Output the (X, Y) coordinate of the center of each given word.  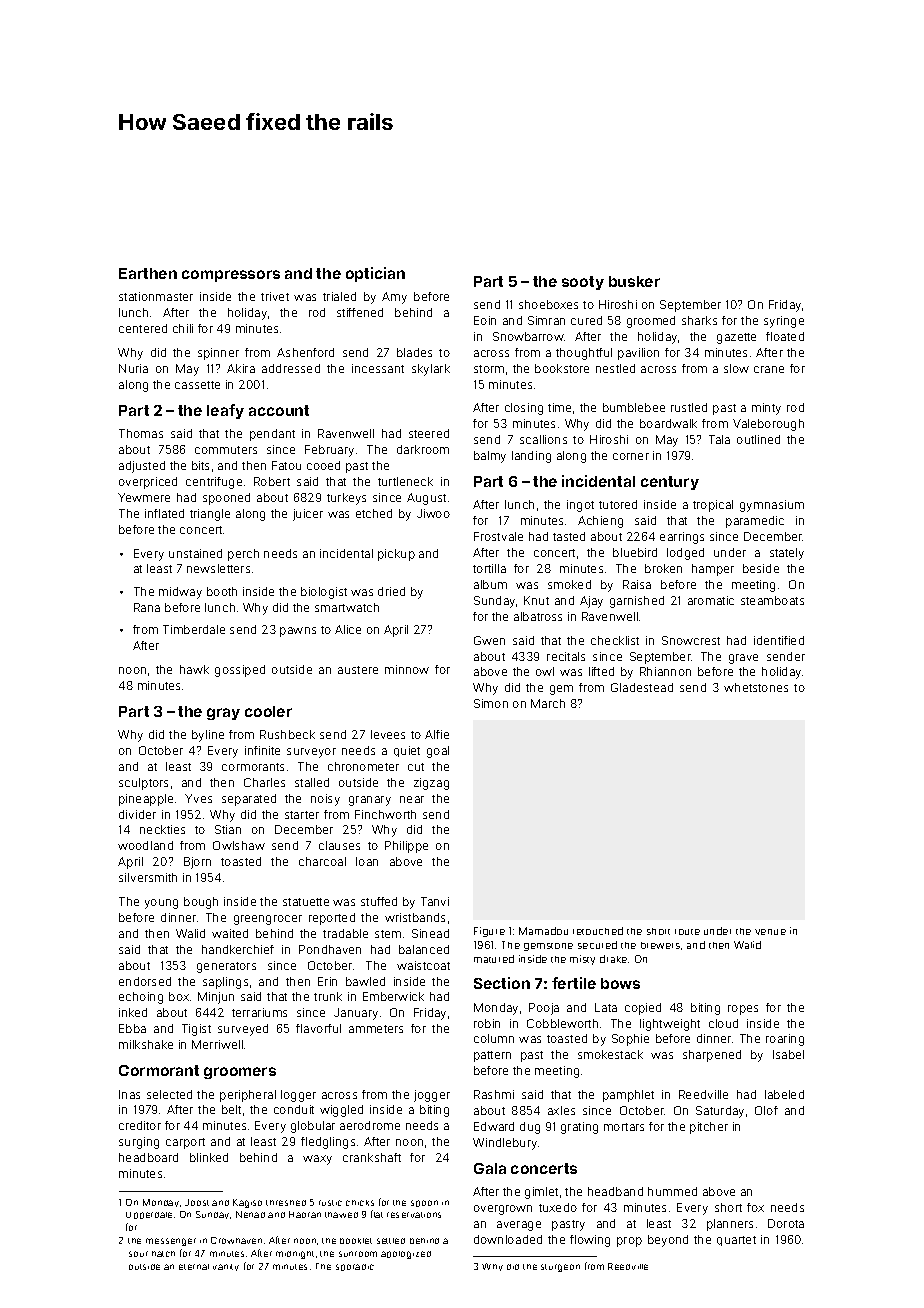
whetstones (756, 687)
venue (770, 932)
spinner (218, 354)
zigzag (431, 784)
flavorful (318, 1028)
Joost (197, 1202)
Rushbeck (287, 734)
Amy (394, 298)
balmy (490, 457)
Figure (489, 932)
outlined (758, 439)
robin (487, 1023)
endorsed (145, 981)
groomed (651, 322)
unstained (195, 553)
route (687, 932)
